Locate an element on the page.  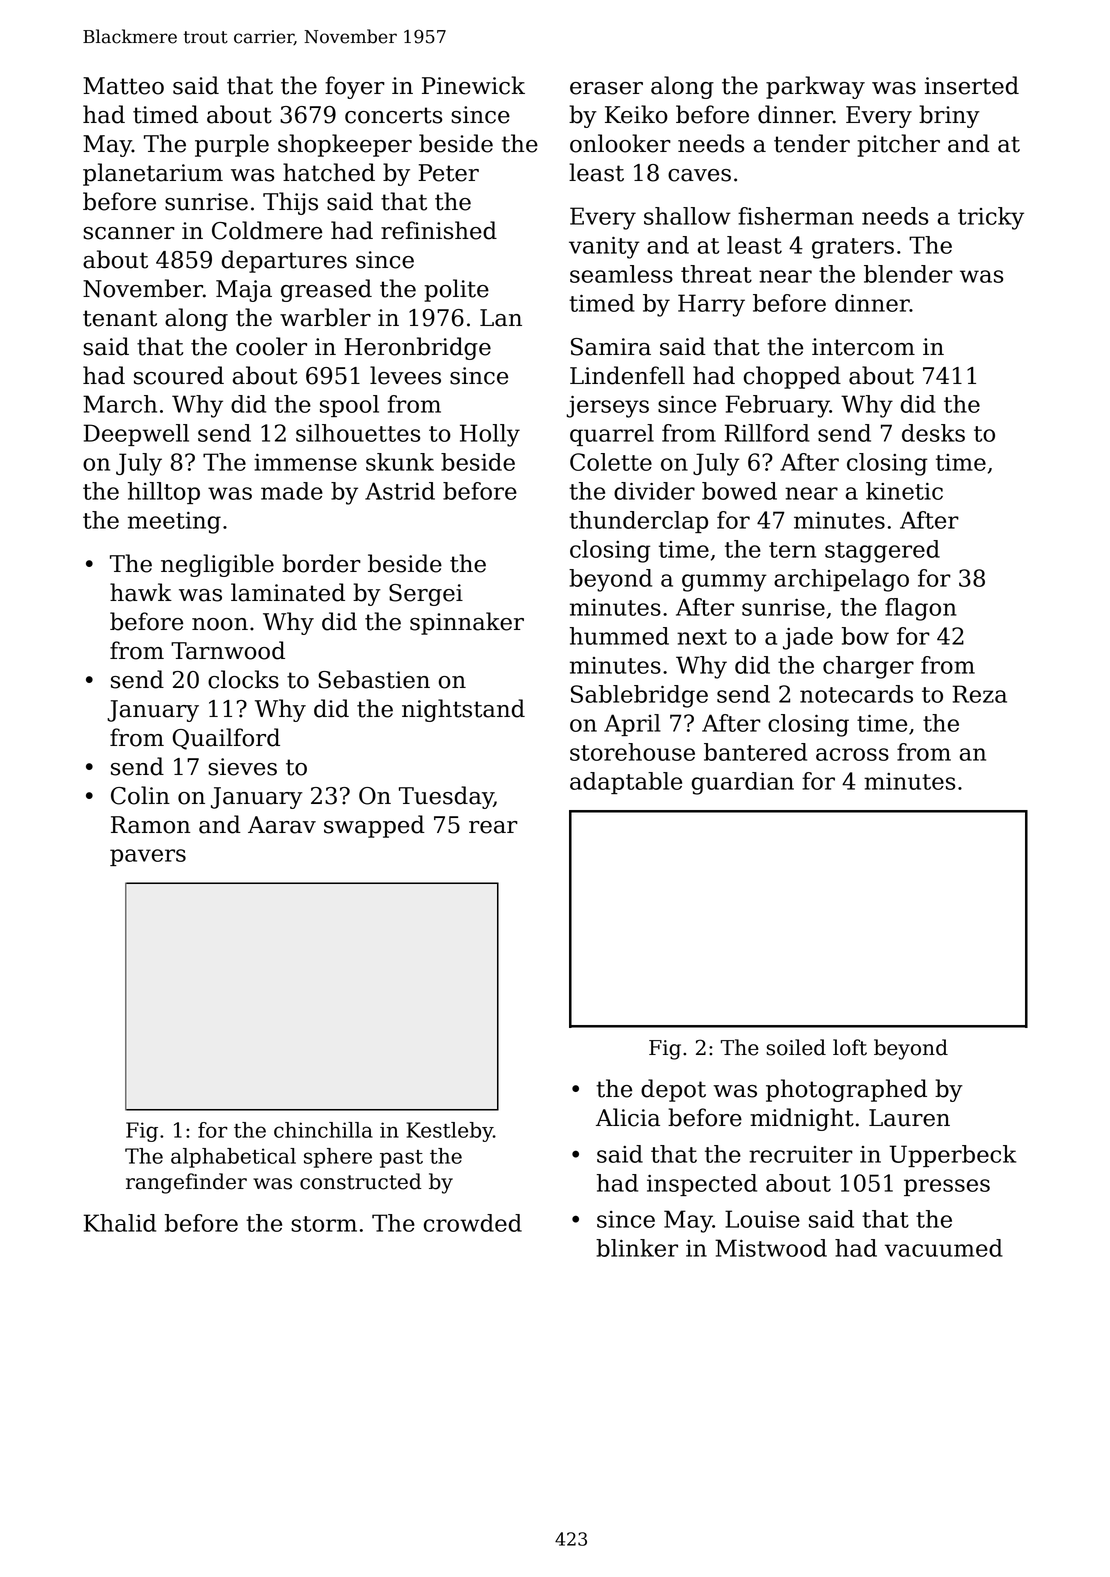
parkway is located at coordinates (815, 87).
